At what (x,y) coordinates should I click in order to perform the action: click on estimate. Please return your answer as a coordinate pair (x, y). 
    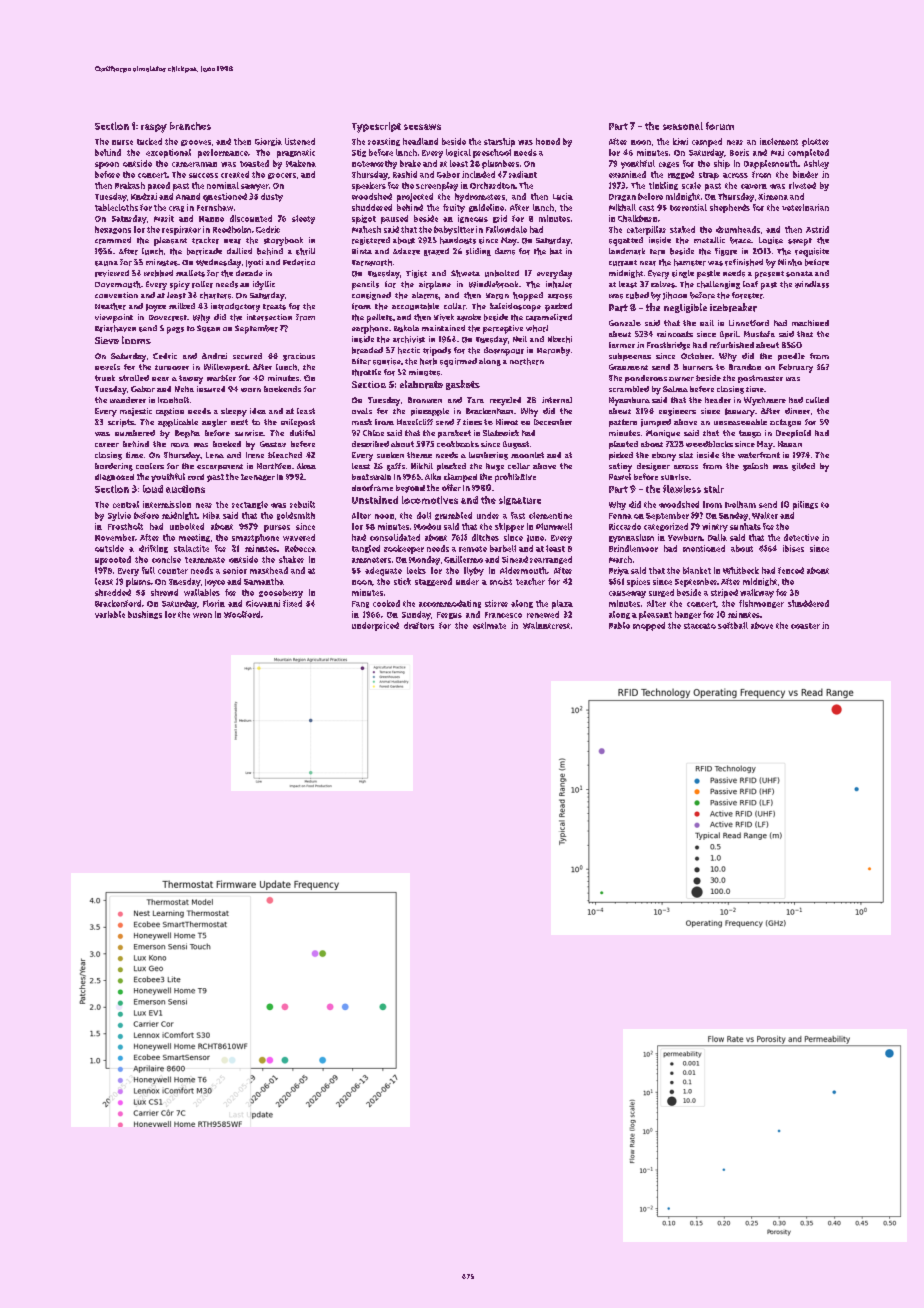
    Looking at the image, I should click on (489, 625).
